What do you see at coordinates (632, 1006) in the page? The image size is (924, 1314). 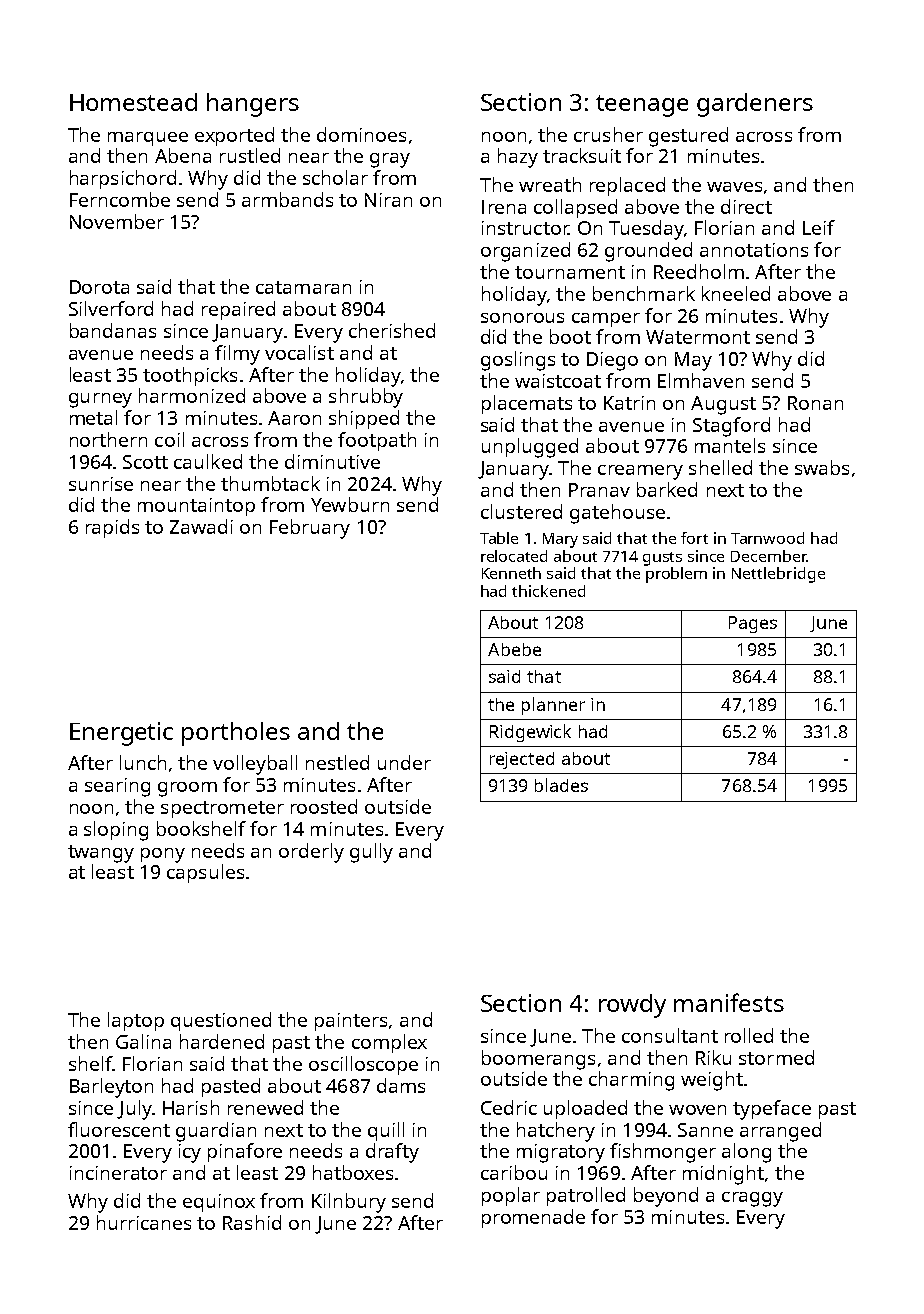 I see `rowdy` at bounding box center [632, 1006].
